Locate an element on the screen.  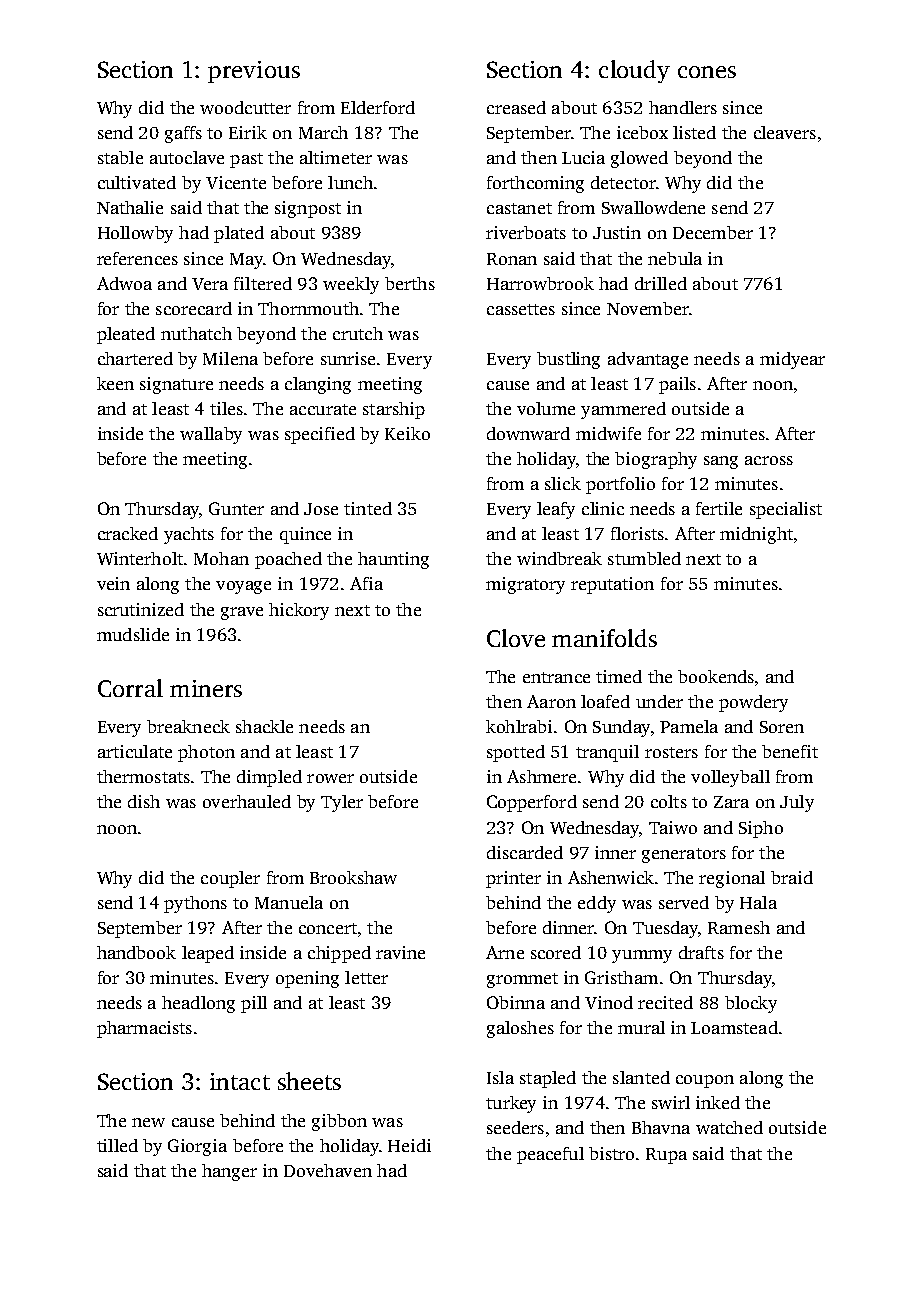
December is located at coordinates (713, 232).
